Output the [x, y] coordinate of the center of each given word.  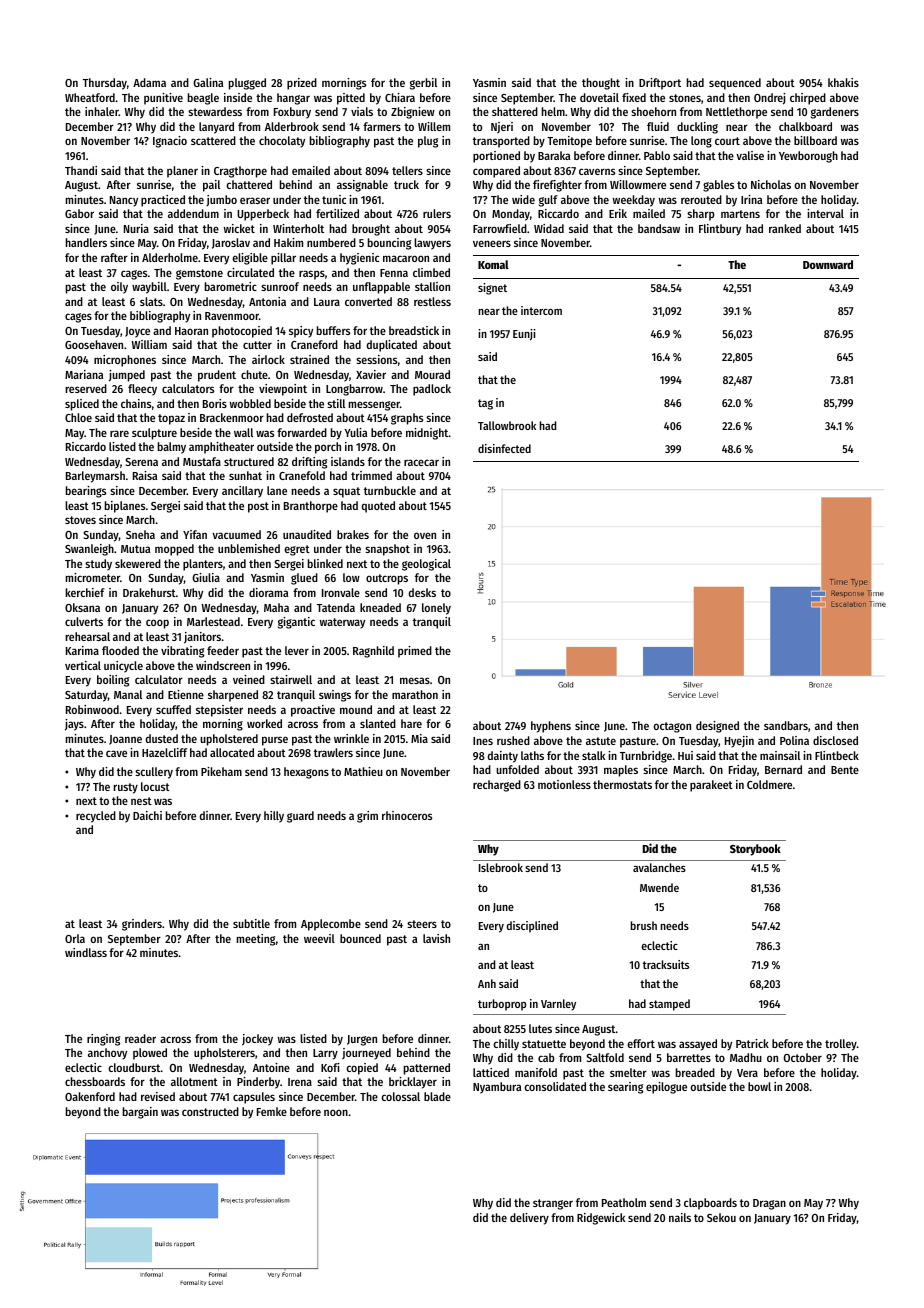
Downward [828, 264]
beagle [203, 99]
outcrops [387, 579]
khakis [843, 82]
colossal [400, 1096]
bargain [140, 1113]
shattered [515, 111]
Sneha [140, 534]
